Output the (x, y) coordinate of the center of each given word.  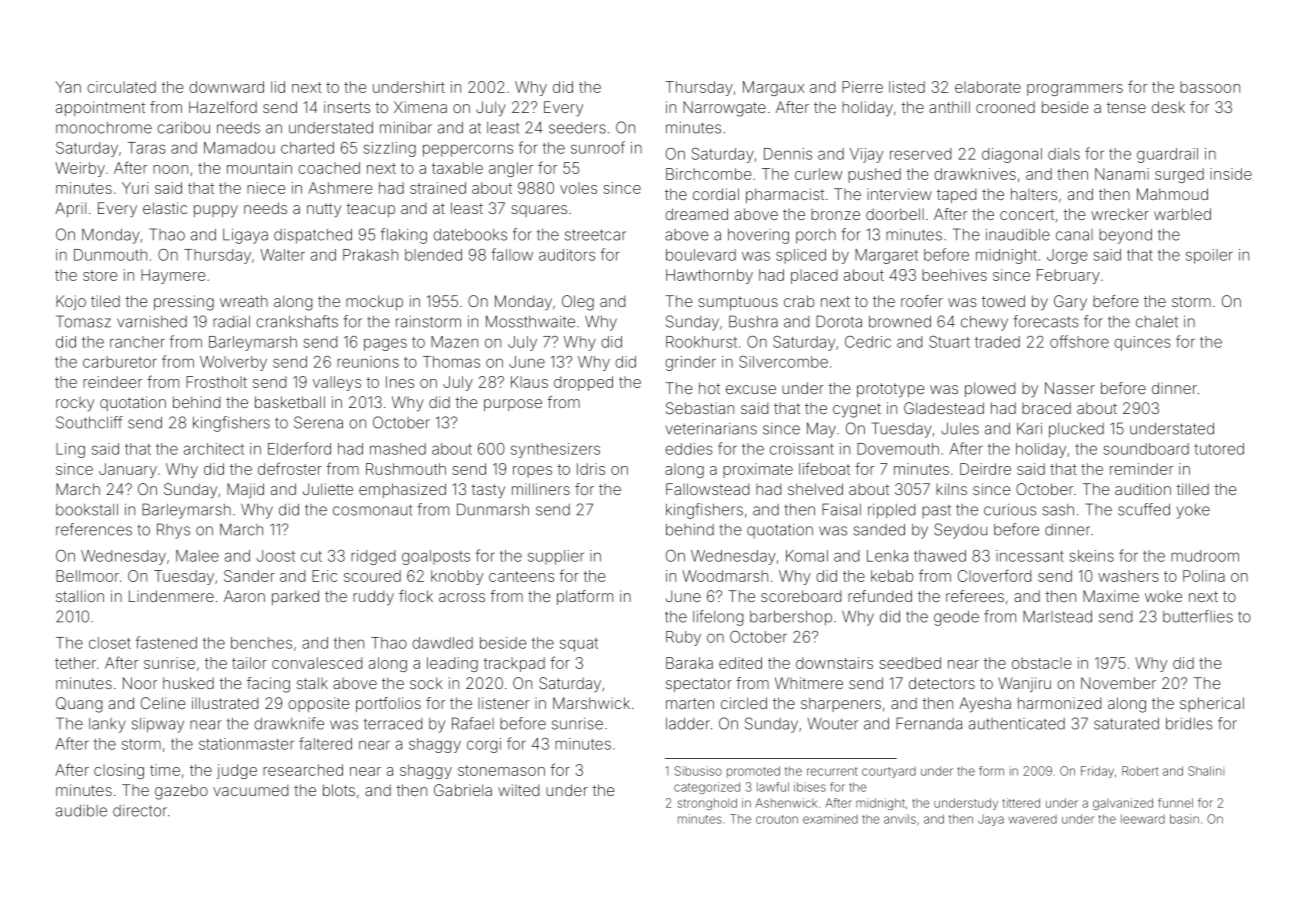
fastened (166, 642)
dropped (583, 383)
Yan (68, 87)
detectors (942, 683)
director (140, 811)
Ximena (420, 107)
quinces (1142, 343)
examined (830, 819)
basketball (290, 402)
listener (503, 703)
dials (1064, 154)
